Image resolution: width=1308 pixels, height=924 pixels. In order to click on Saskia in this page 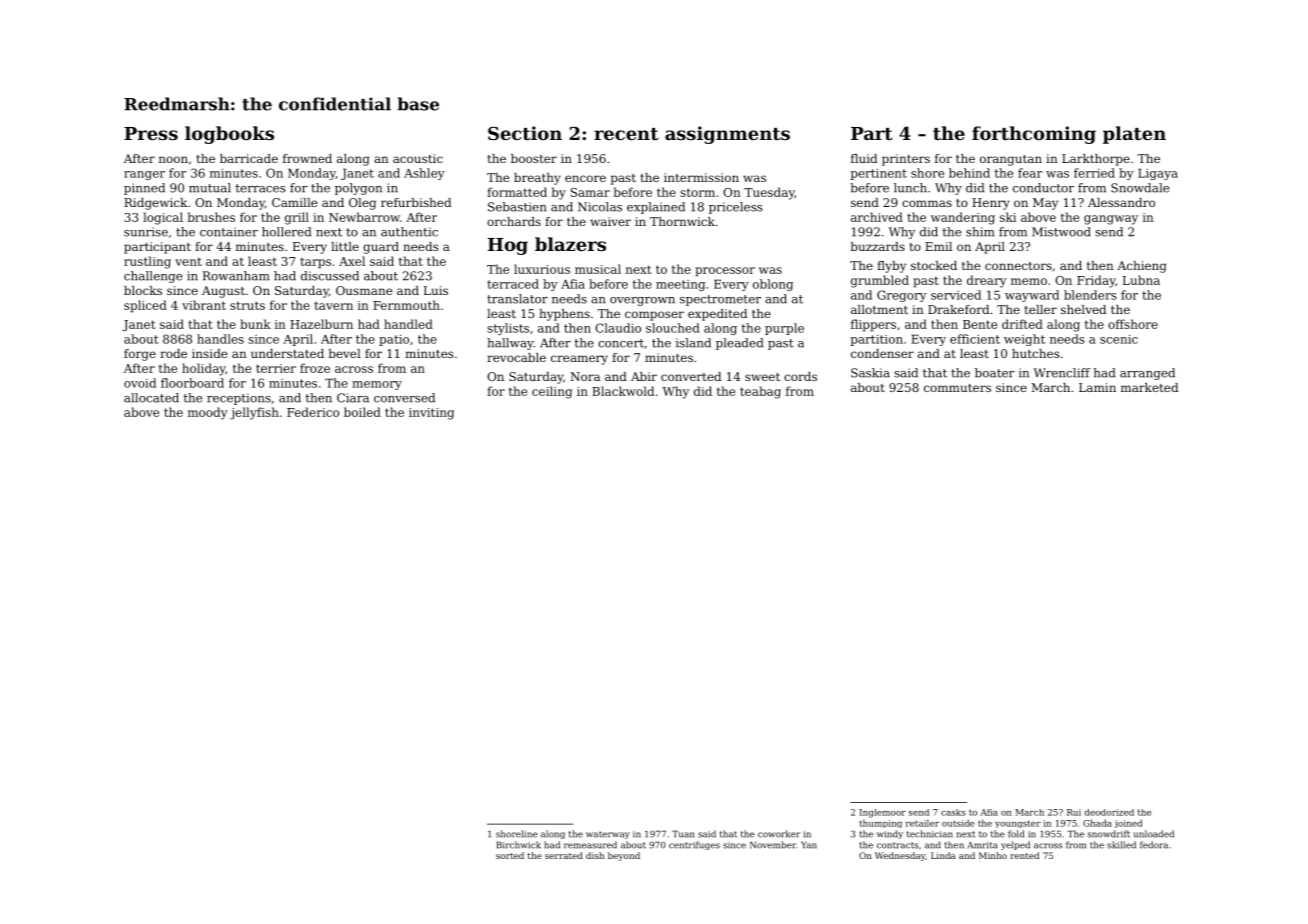, I will do `click(870, 373)`.
